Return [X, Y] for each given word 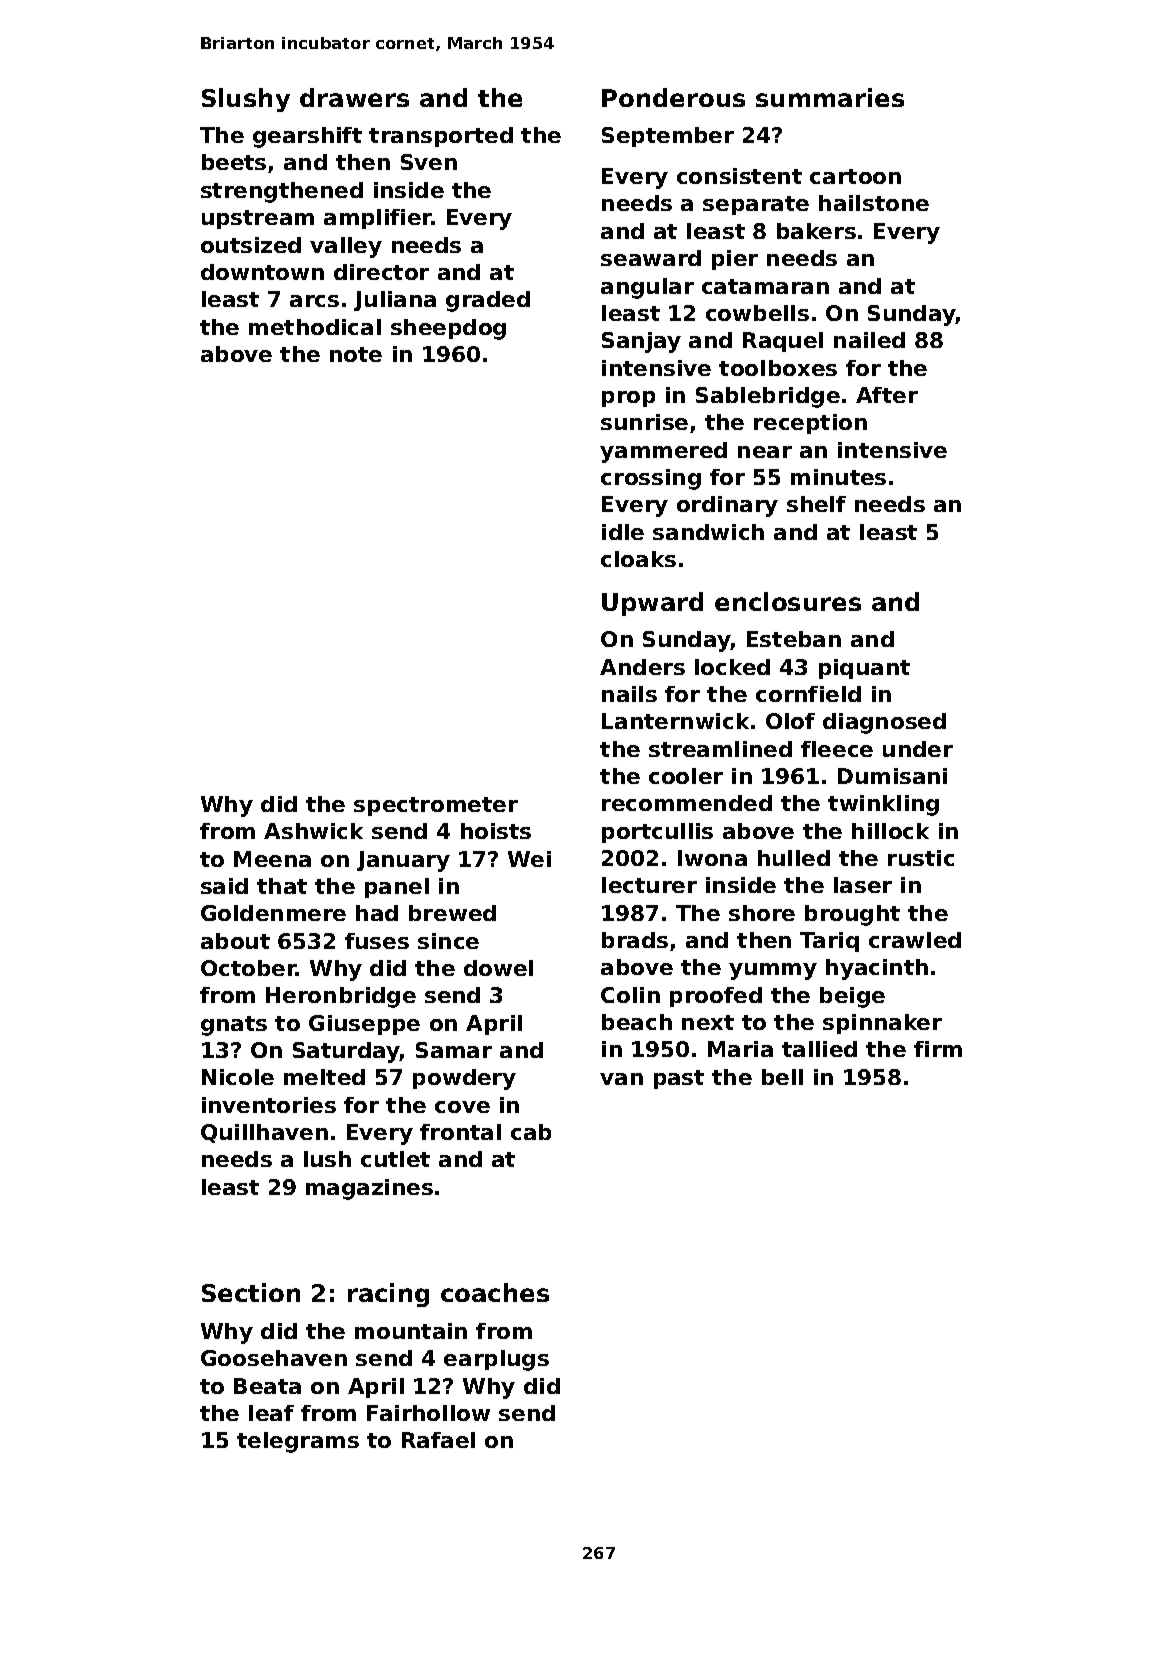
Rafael [438, 1440]
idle [623, 532]
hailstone [874, 203]
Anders [642, 667]
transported [441, 137]
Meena [272, 859]
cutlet [395, 1159]
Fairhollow [428, 1413]
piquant [864, 669]
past [679, 1079]
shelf [816, 504]
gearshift [307, 137]
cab [531, 1132]
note [356, 354]
